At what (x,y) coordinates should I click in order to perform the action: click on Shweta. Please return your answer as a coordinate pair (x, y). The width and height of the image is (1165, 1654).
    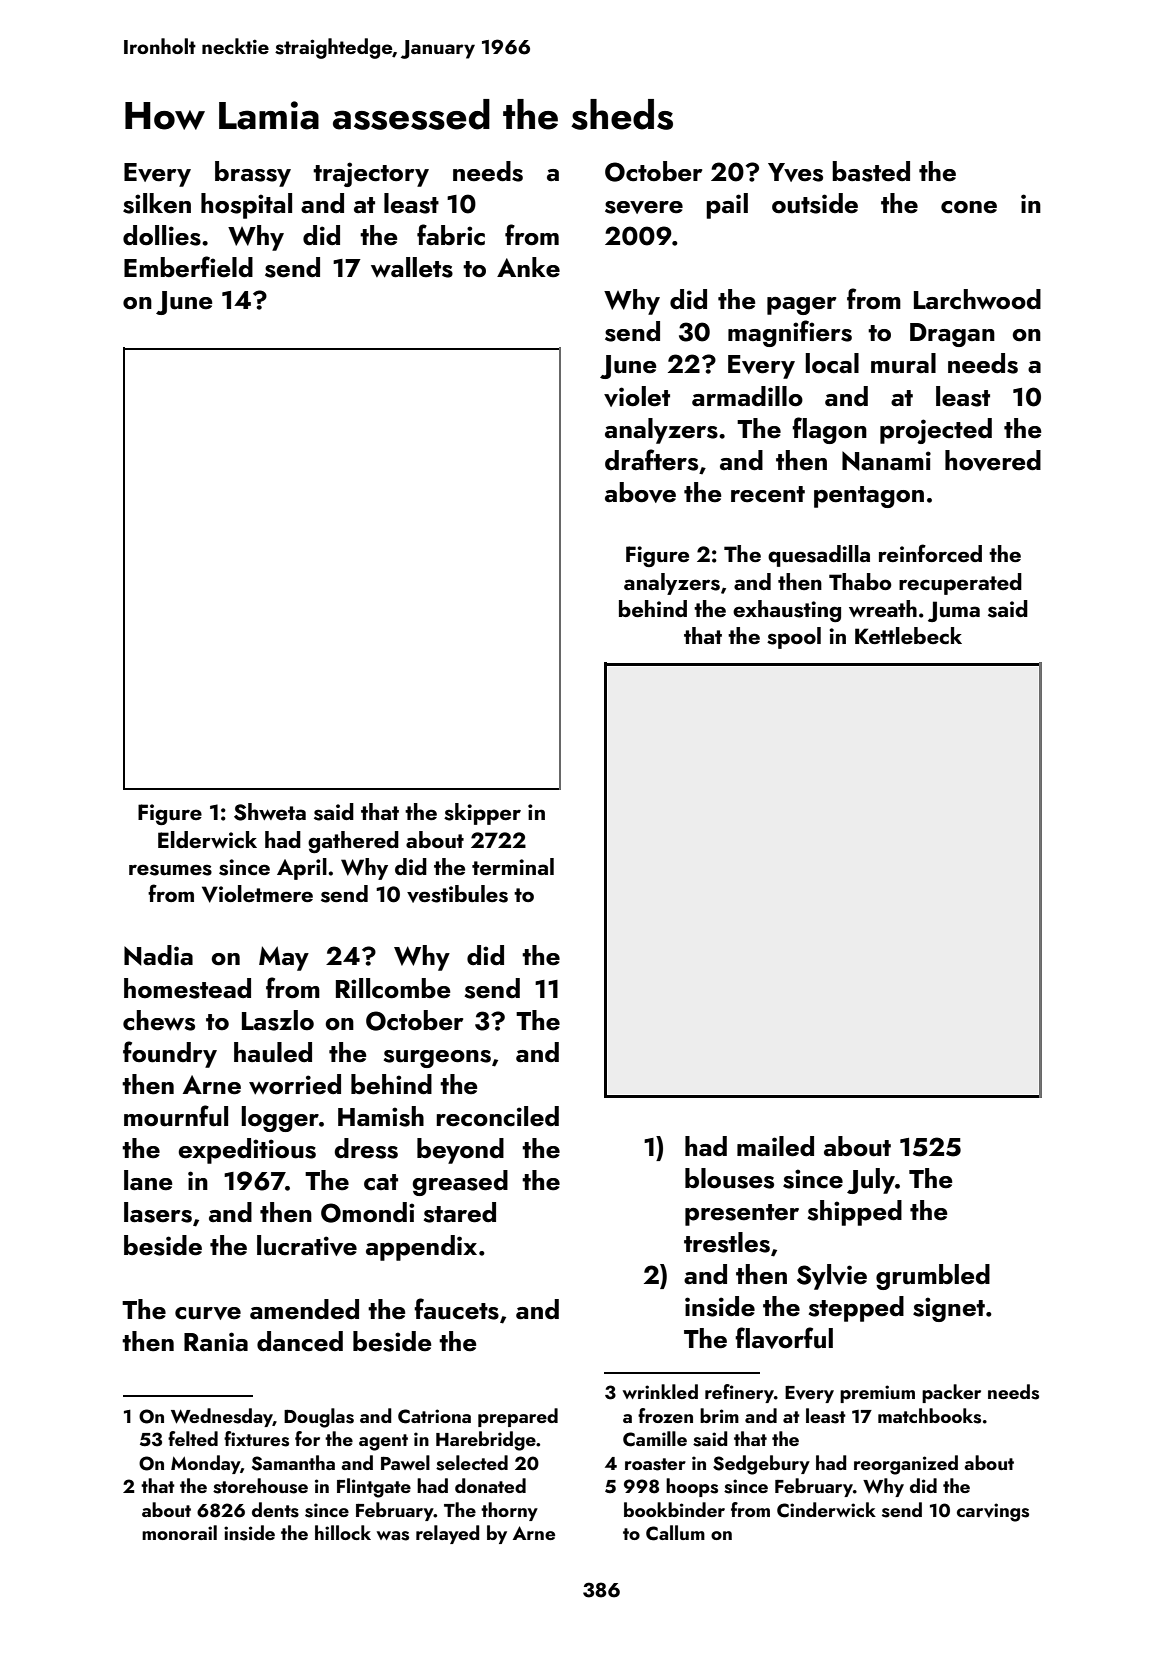
    Looking at the image, I should click on (270, 812).
